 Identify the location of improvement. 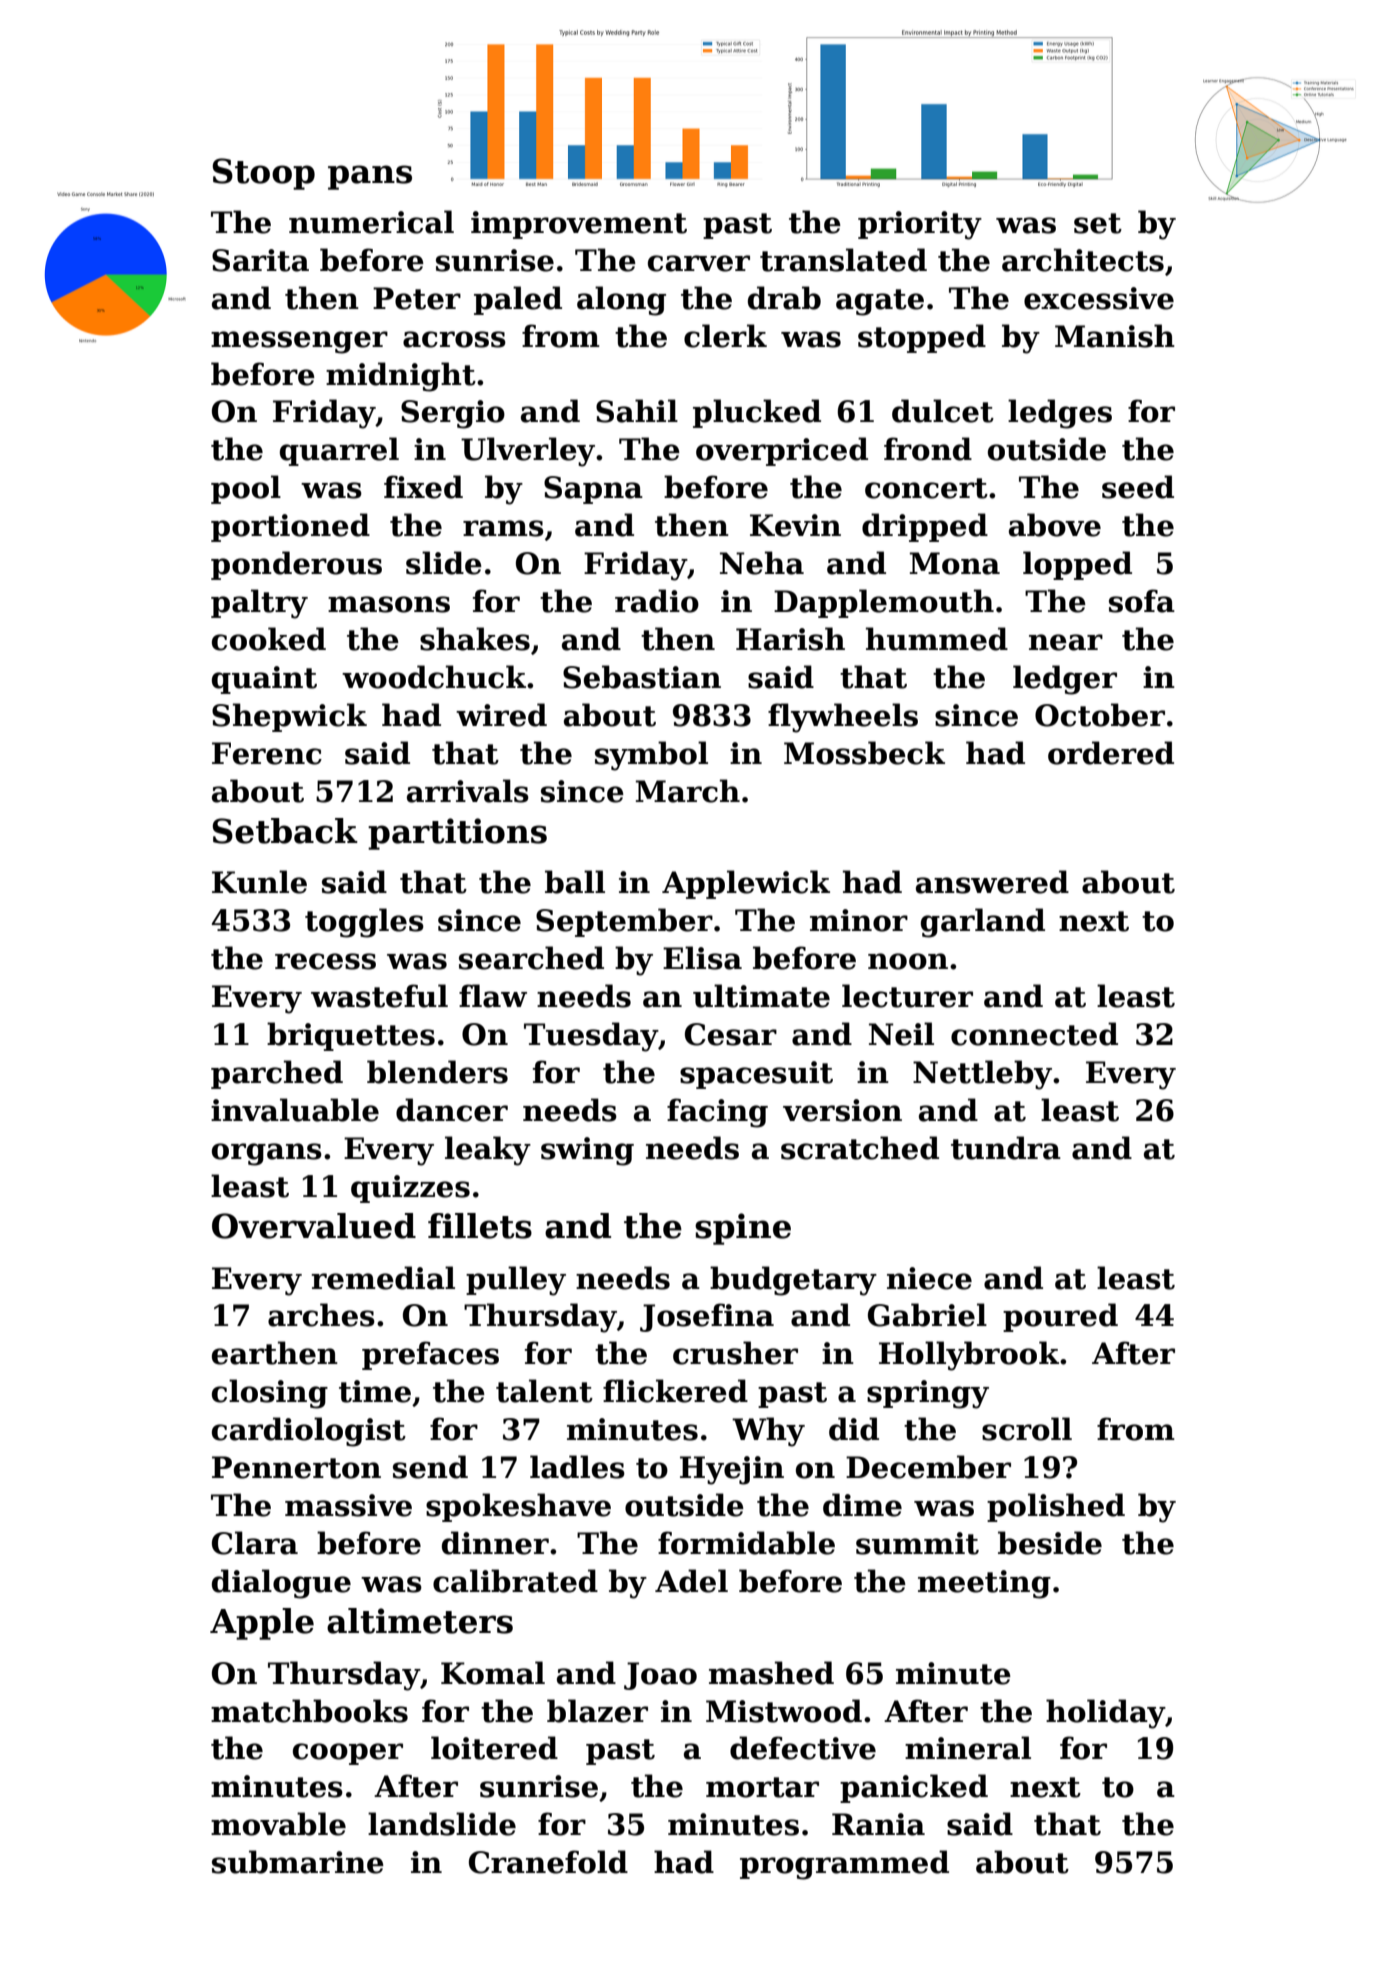
(579, 225).
